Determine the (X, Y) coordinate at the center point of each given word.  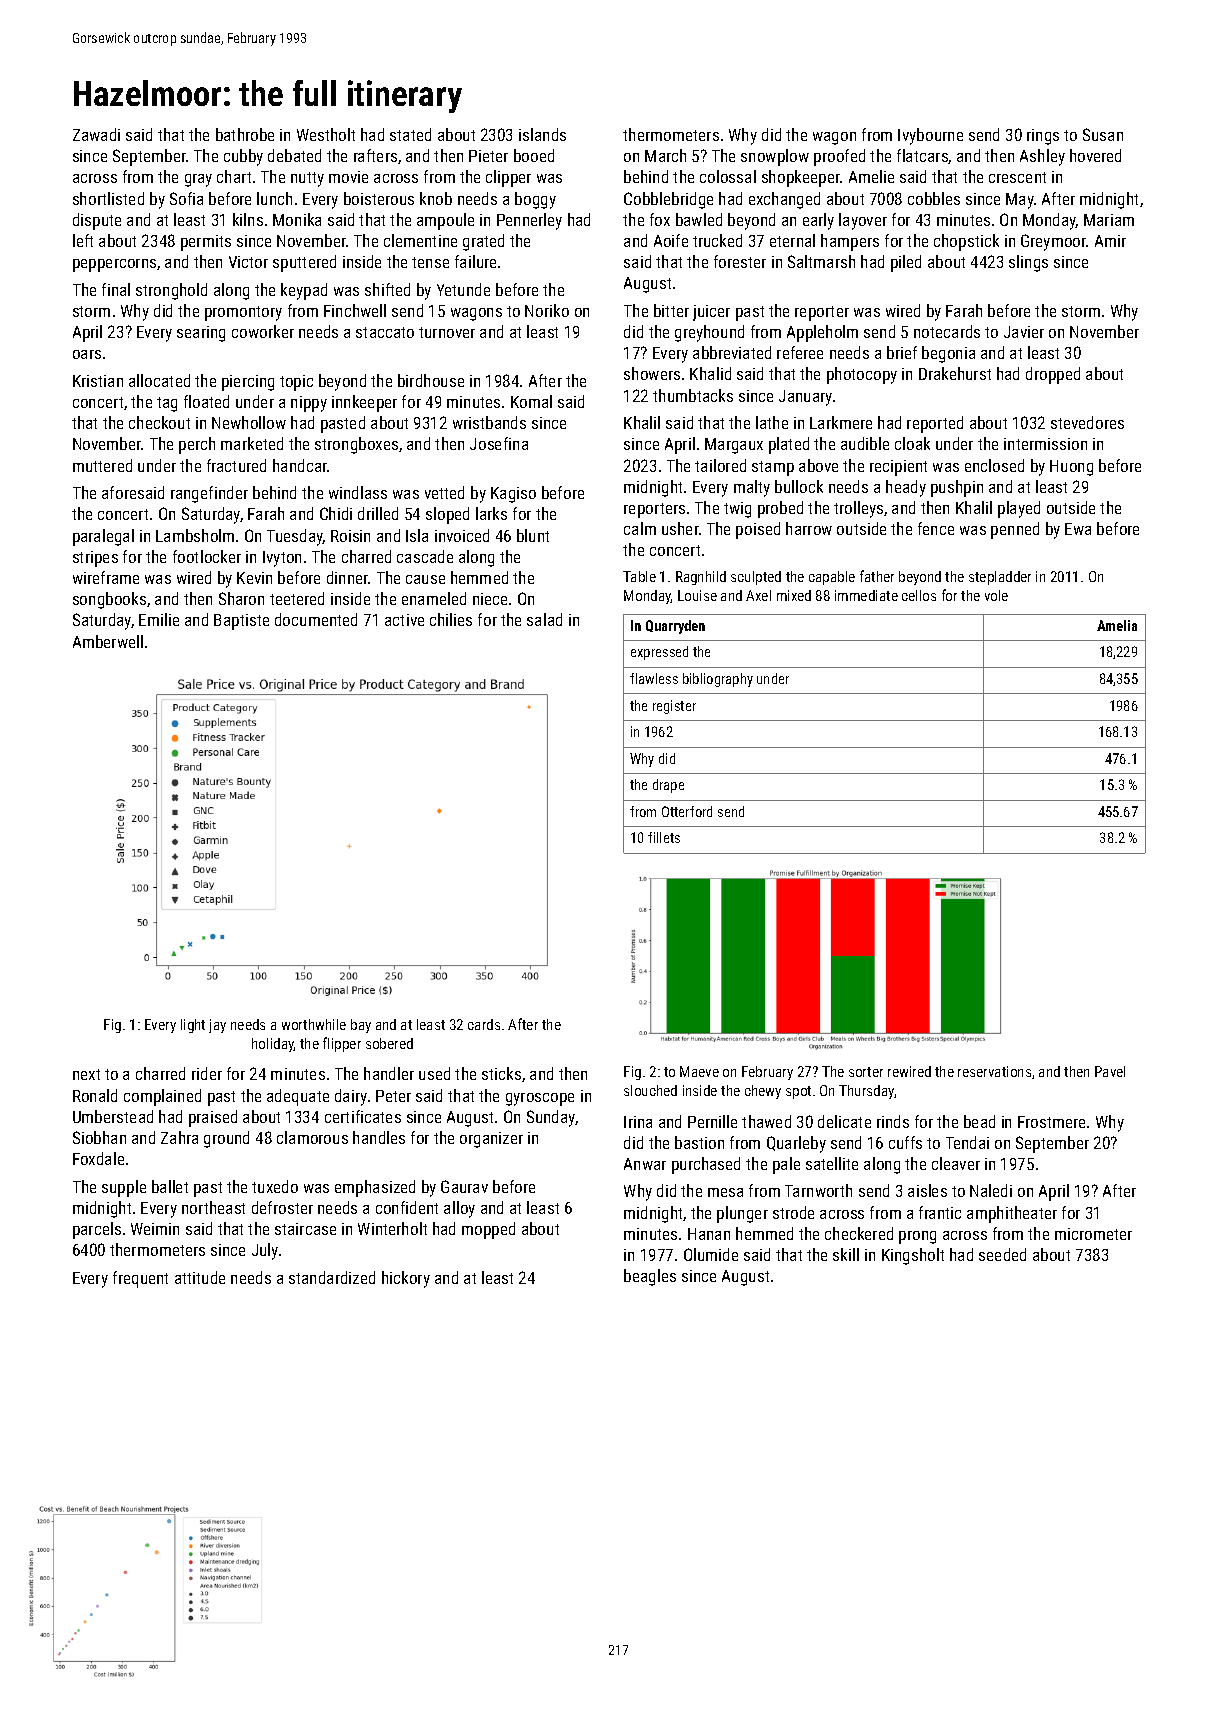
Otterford (687, 811)
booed (534, 155)
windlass (358, 492)
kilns (248, 219)
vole (996, 595)
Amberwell (108, 641)
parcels (97, 1230)
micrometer (1093, 1234)
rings (1043, 137)
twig (737, 510)
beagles (650, 1277)
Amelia (1117, 625)
